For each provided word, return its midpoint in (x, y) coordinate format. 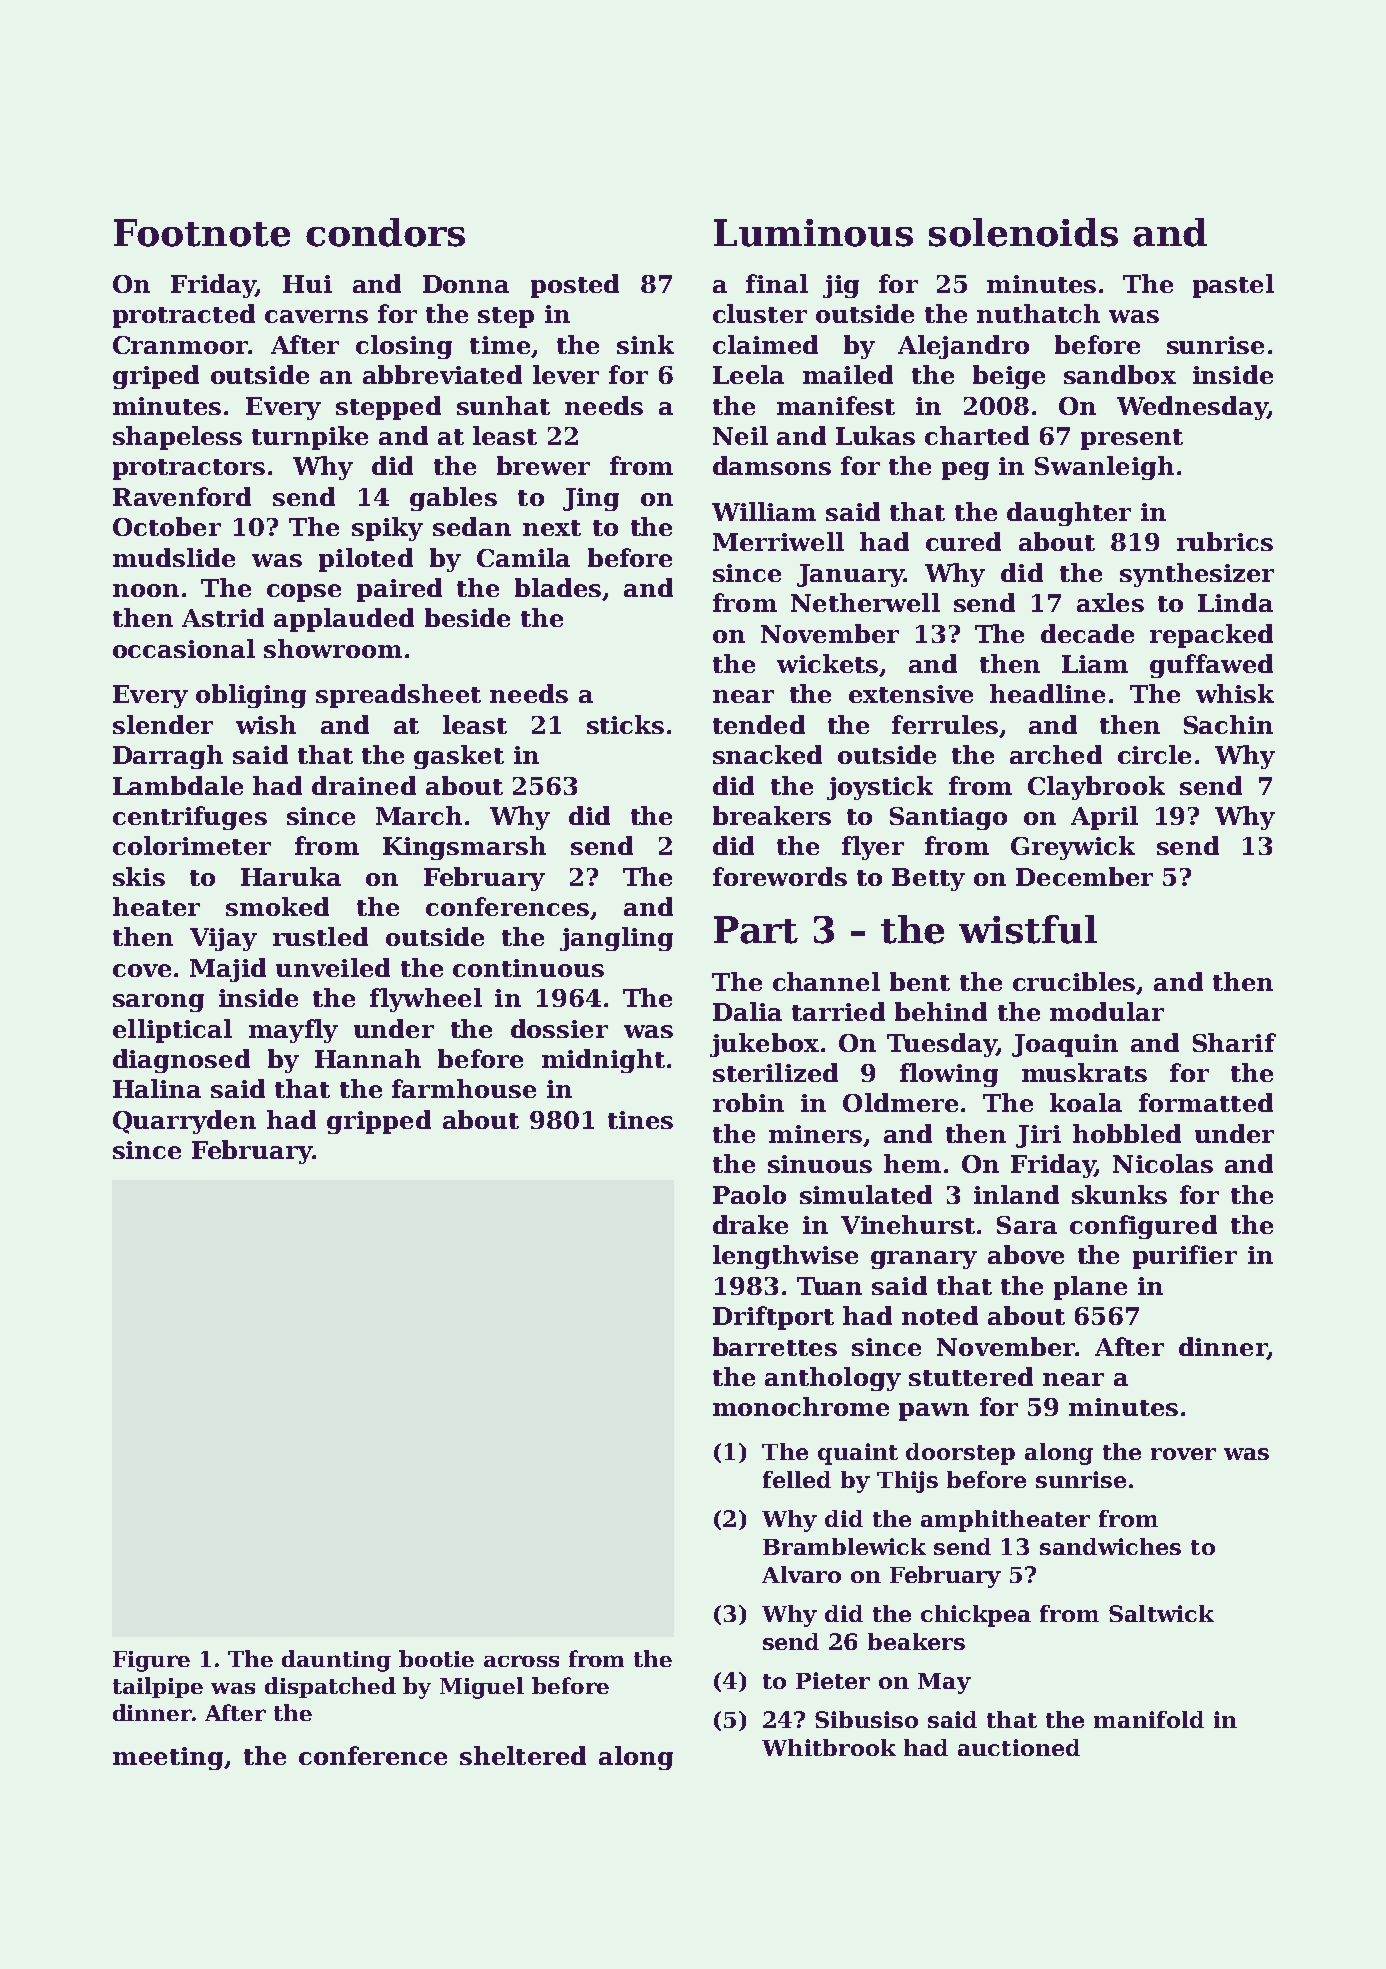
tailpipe (158, 1687)
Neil (740, 435)
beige (1009, 377)
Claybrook (1096, 788)
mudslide (174, 557)
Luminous (813, 233)
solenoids (1023, 232)
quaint (858, 1454)
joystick (880, 788)
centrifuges (190, 818)
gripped (379, 1122)
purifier (1185, 1257)
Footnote (202, 233)
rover (1183, 1454)
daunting (336, 1661)
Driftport (773, 1318)
